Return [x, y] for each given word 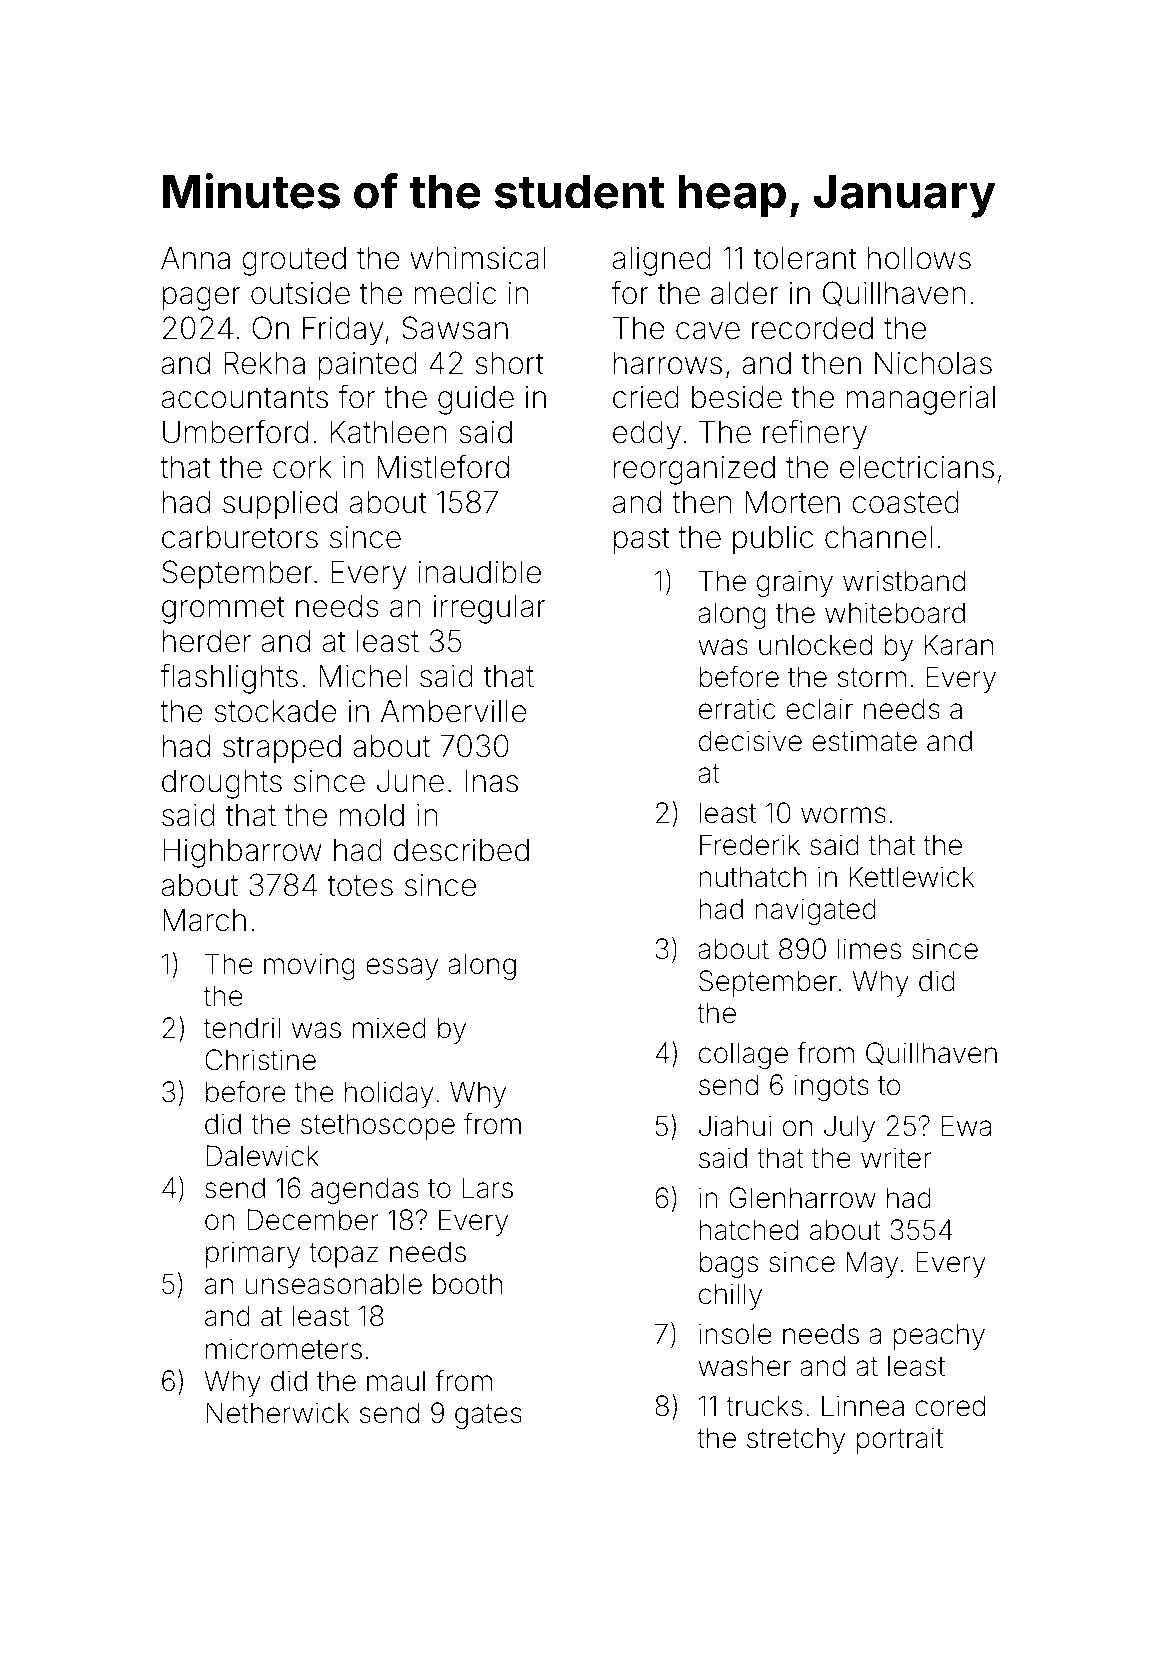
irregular [490, 609]
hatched [749, 1230]
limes [869, 949]
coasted [905, 502]
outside [300, 293]
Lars [488, 1188]
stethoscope [378, 1126]
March [204, 920]
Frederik [750, 845]
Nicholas [933, 363]
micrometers [284, 1349]
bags [729, 1264]
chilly [730, 1296]
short [509, 363]
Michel [363, 676]
